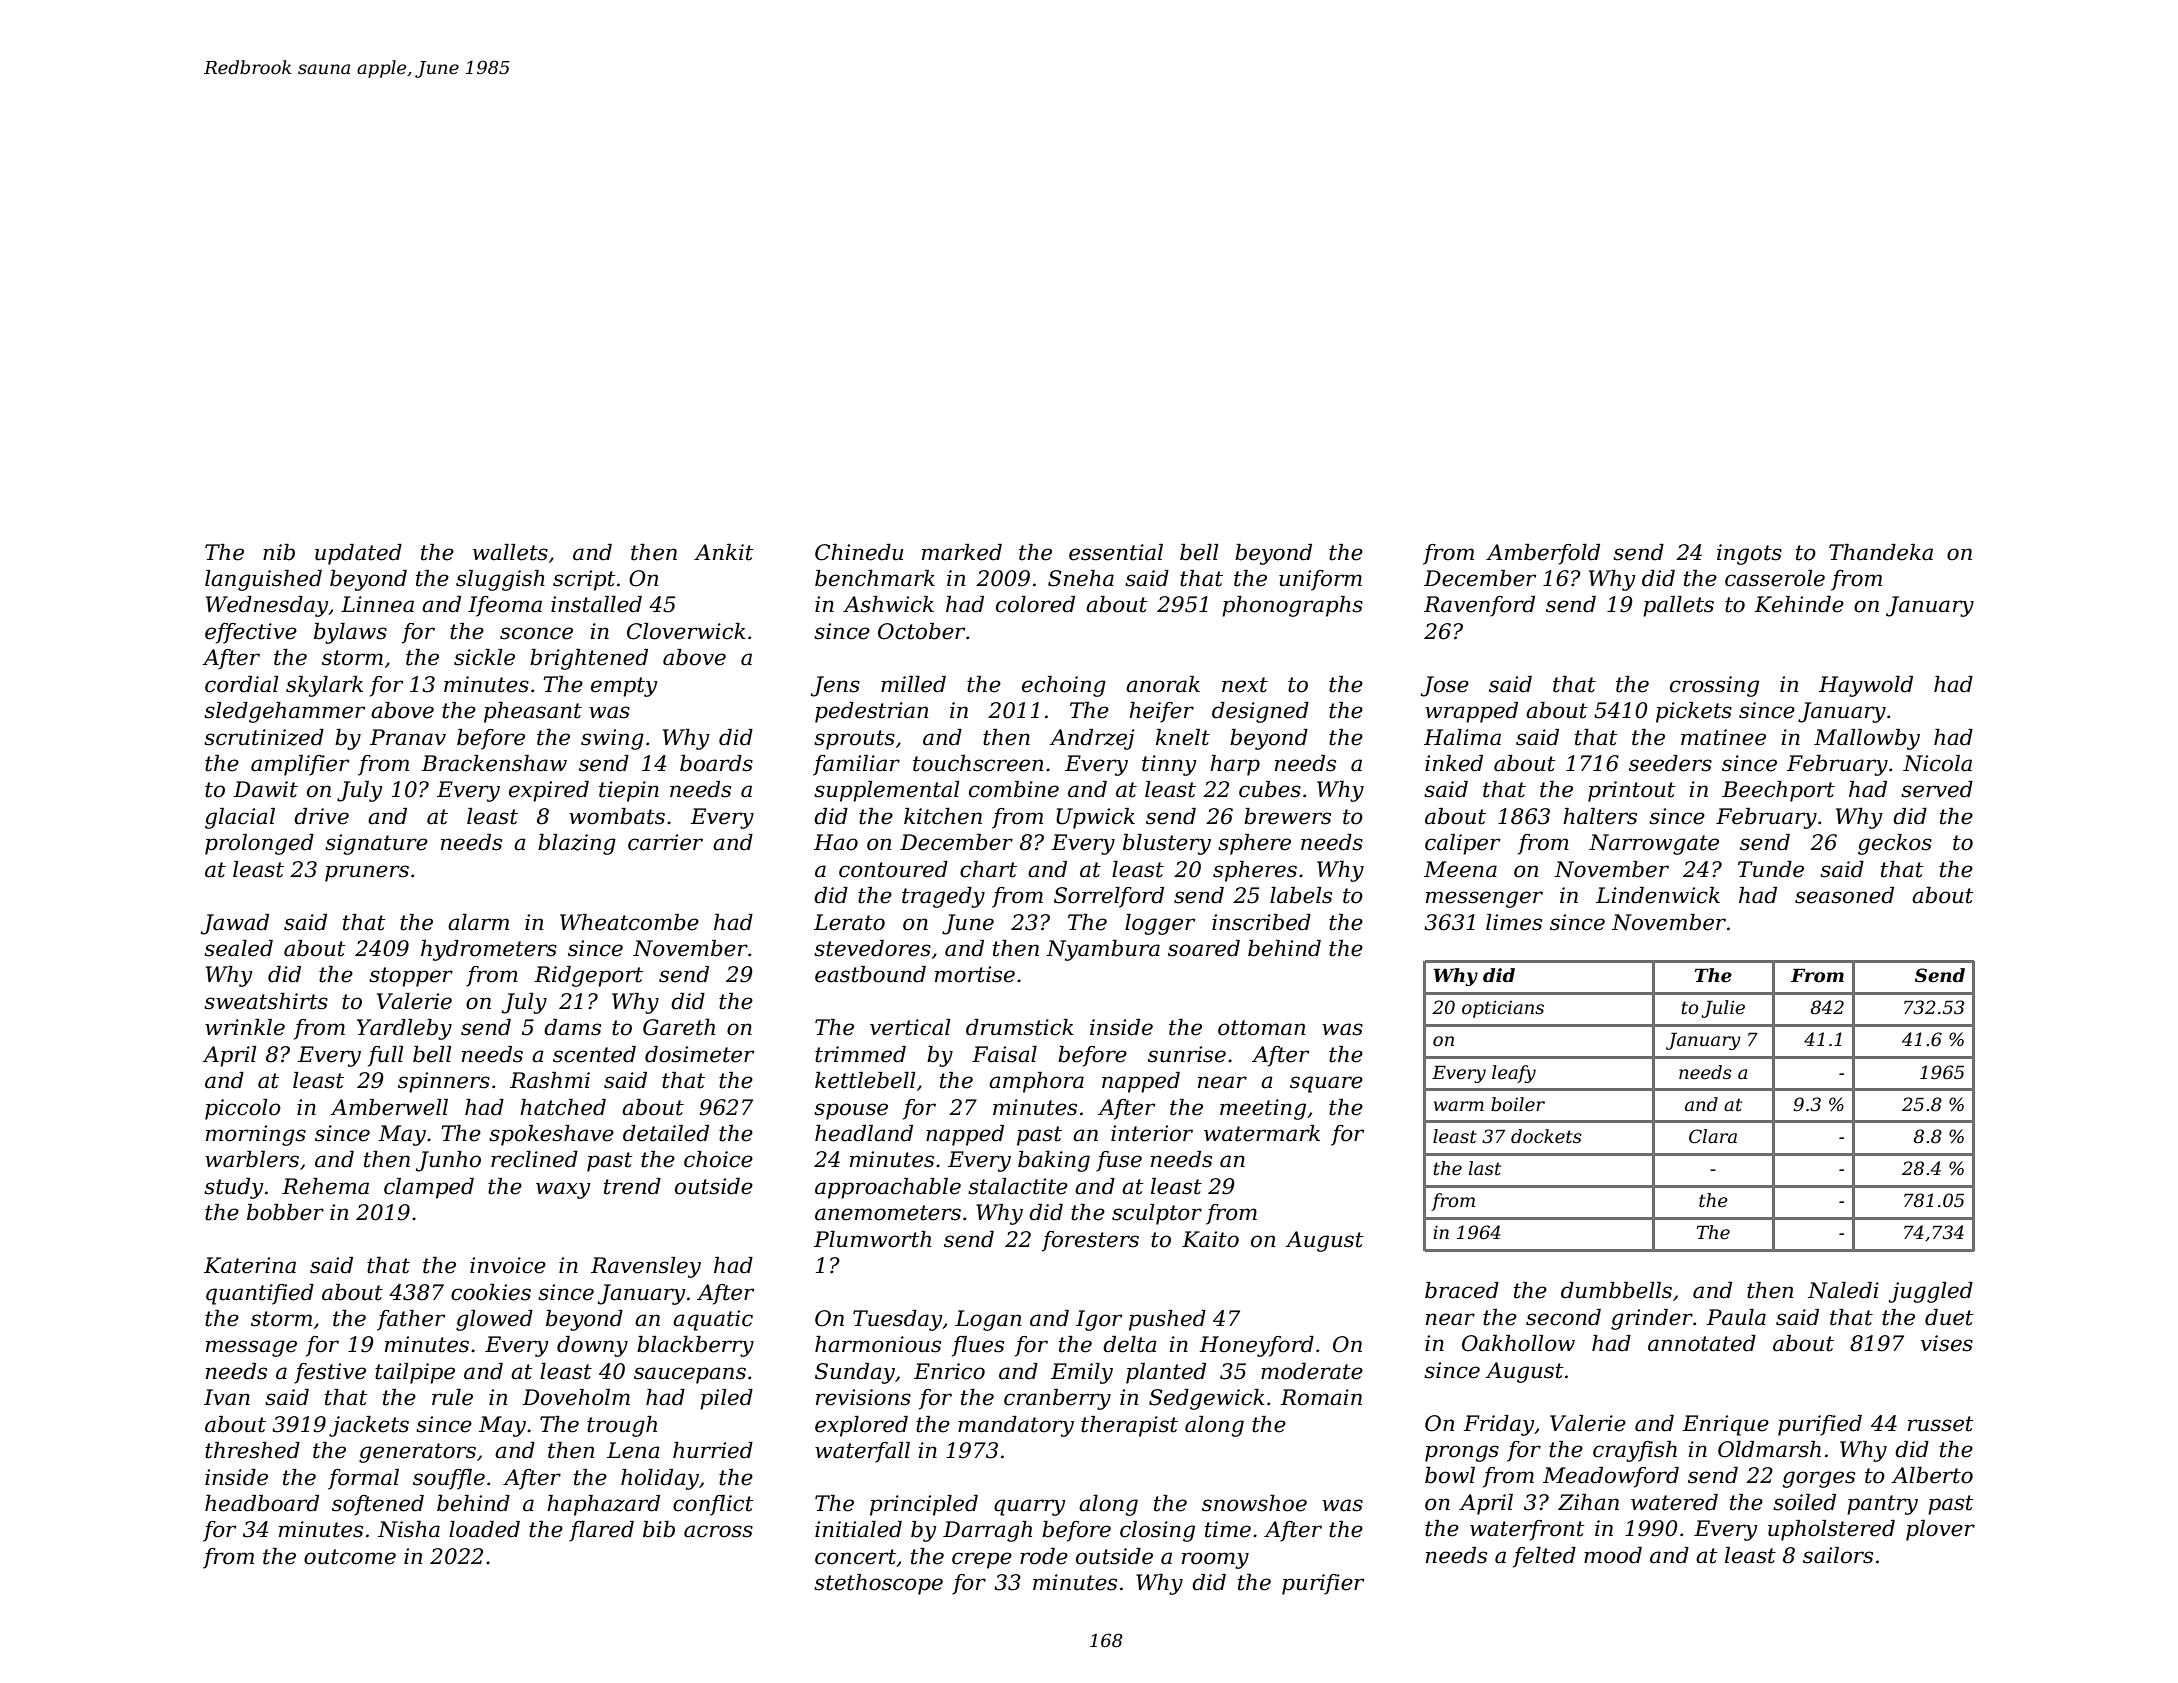 Image resolution: width=2178 pixels, height=1683 pixels. Describe the element at coordinates (1652, 1319) in the screenshot. I see `grinder` at that location.
